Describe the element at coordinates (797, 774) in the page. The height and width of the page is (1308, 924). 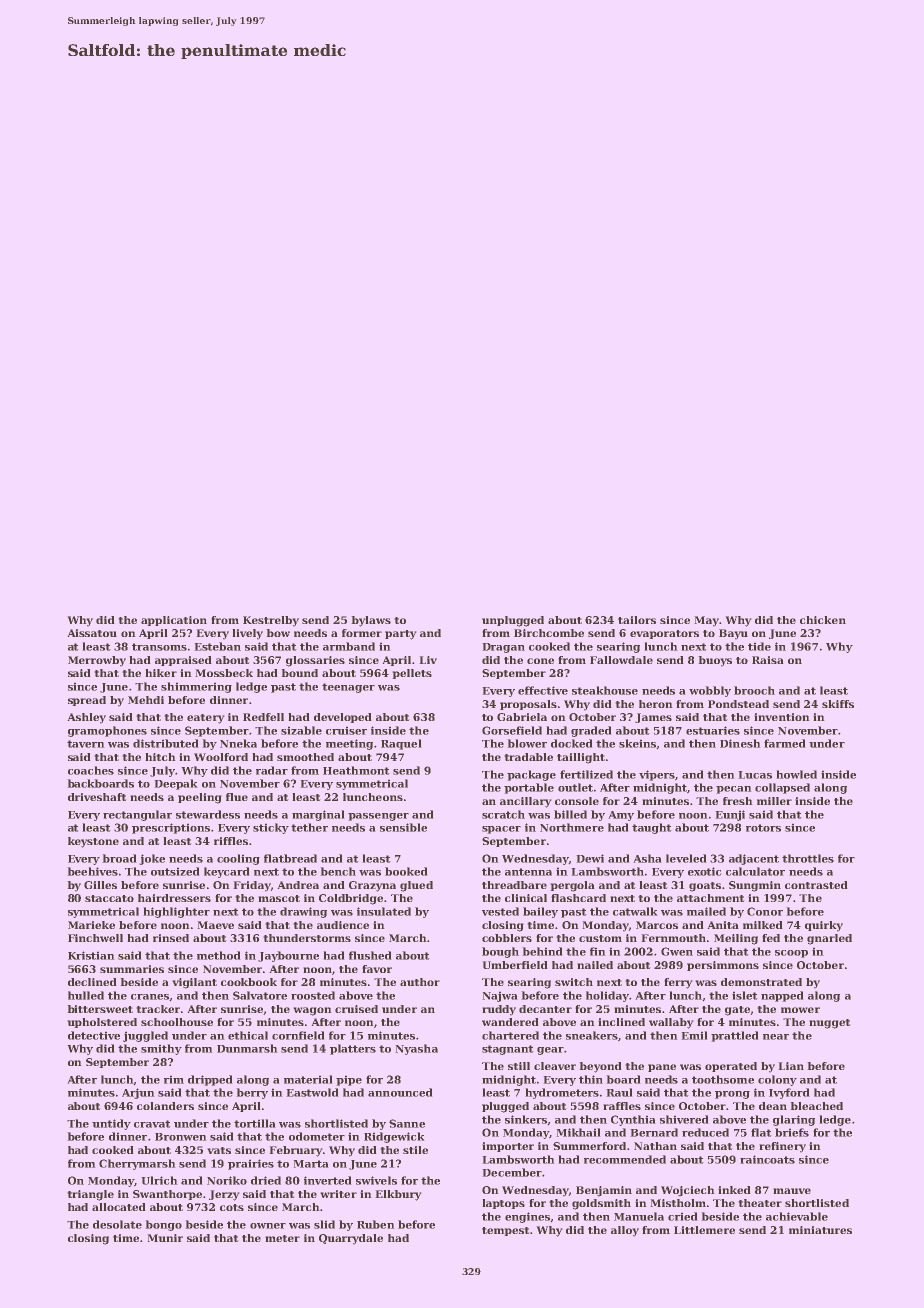
I see `howled` at that location.
